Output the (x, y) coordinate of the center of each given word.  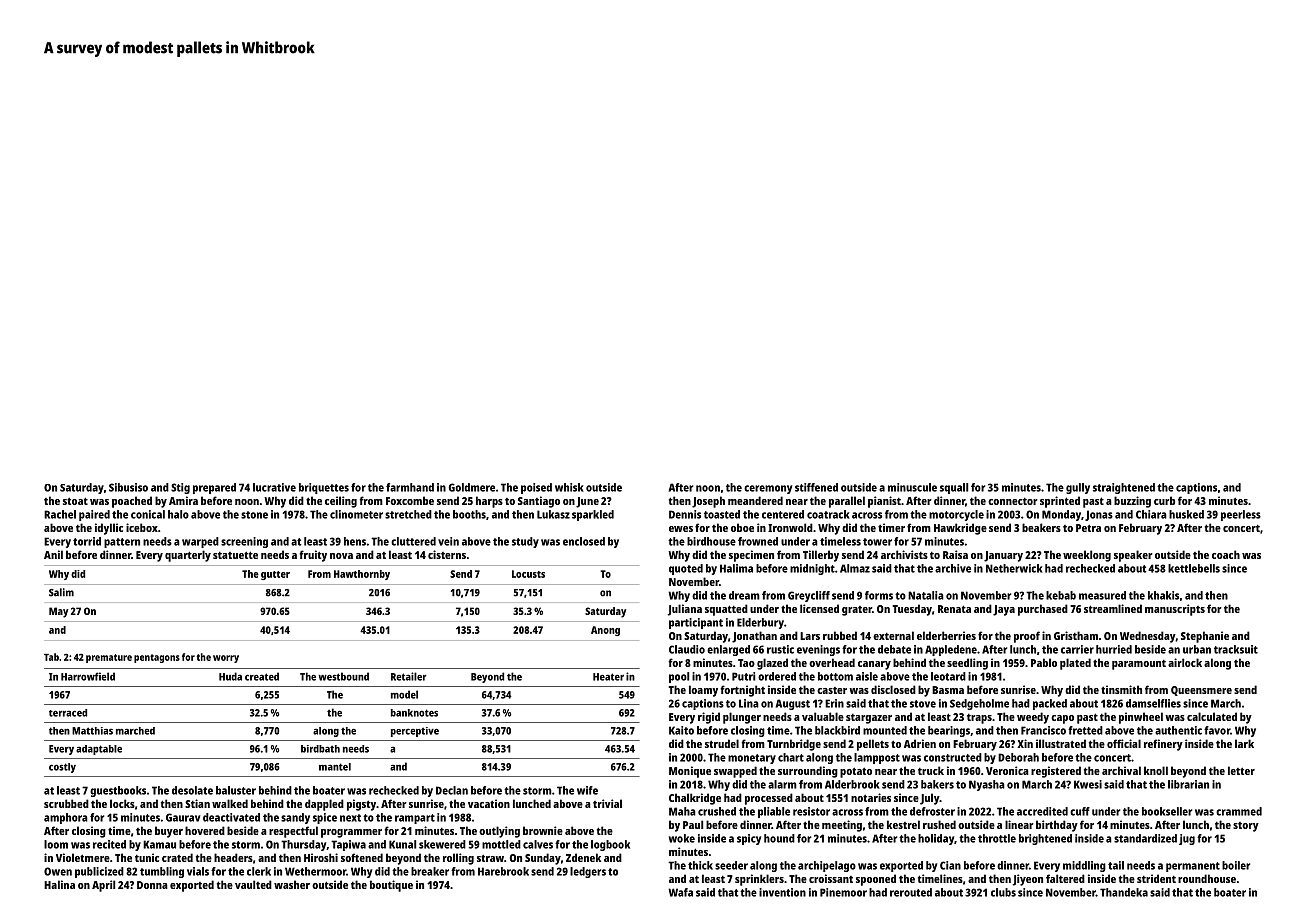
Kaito (681, 730)
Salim (61, 592)
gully (1078, 488)
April (103, 886)
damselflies (1153, 703)
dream (744, 595)
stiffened (816, 487)
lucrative (274, 487)
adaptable (99, 750)
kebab (1061, 595)
